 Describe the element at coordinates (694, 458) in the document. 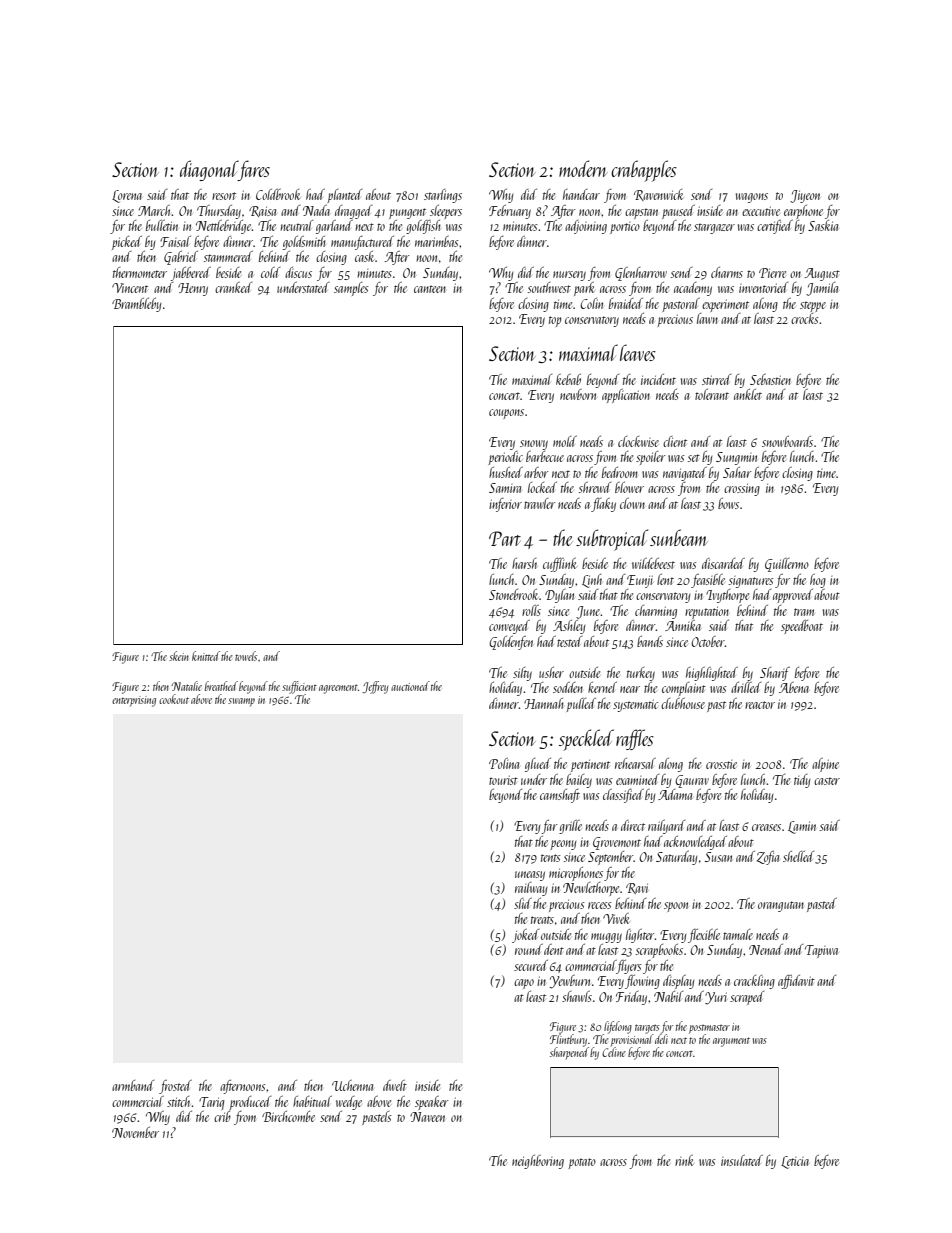

I see `set` at that location.
